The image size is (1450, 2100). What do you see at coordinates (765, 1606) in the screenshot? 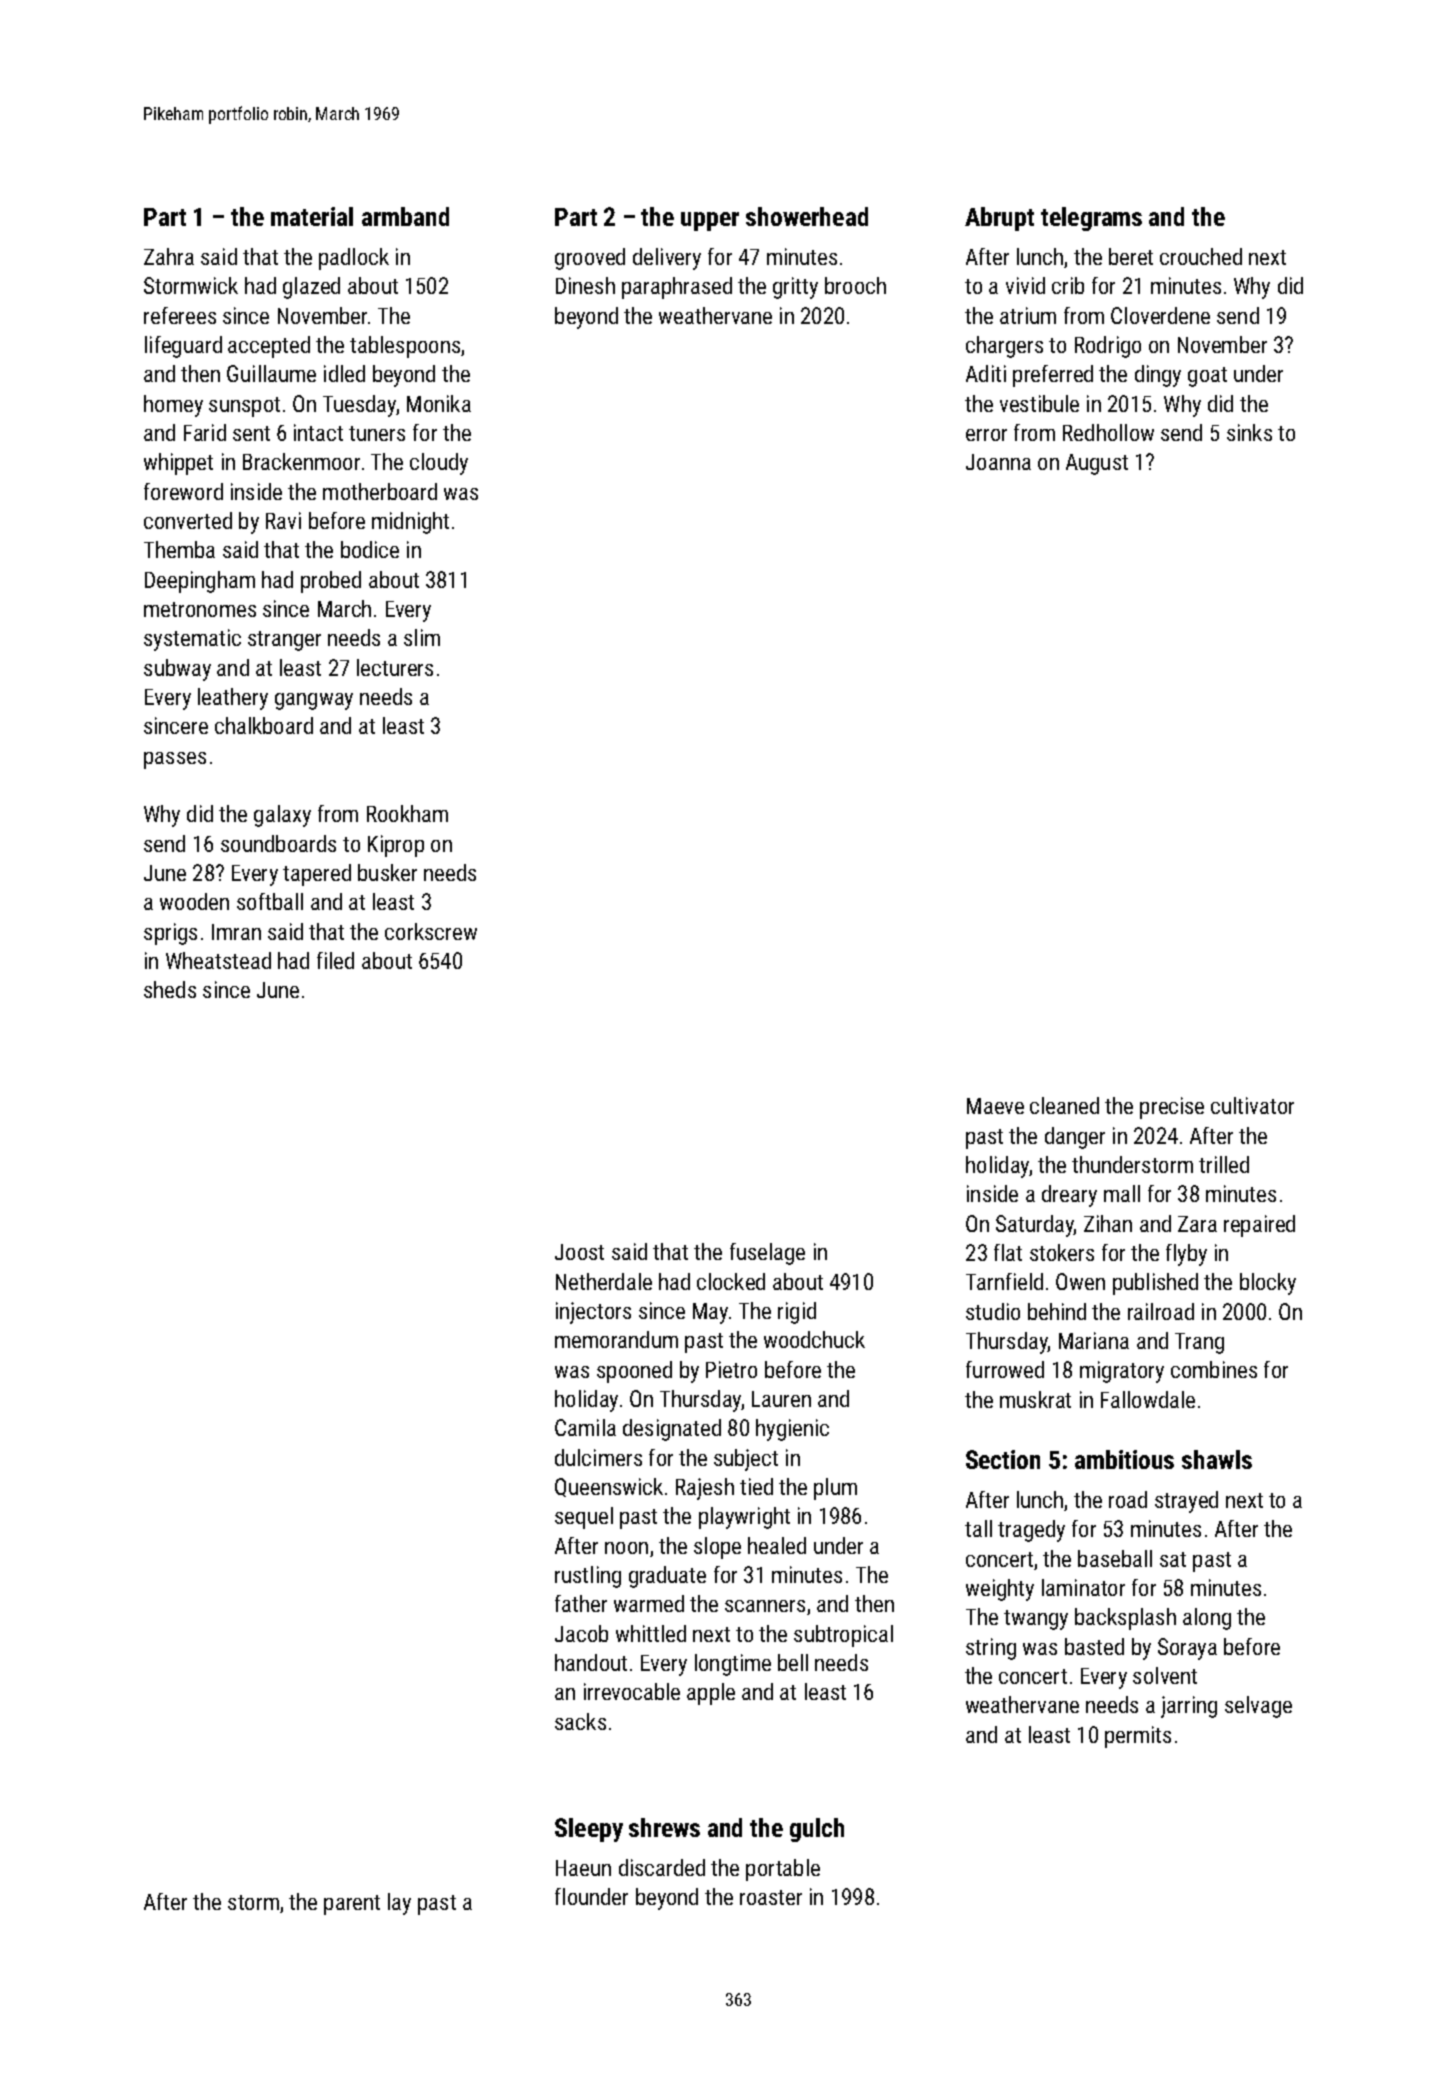
I see `scanners` at bounding box center [765, 1606].
